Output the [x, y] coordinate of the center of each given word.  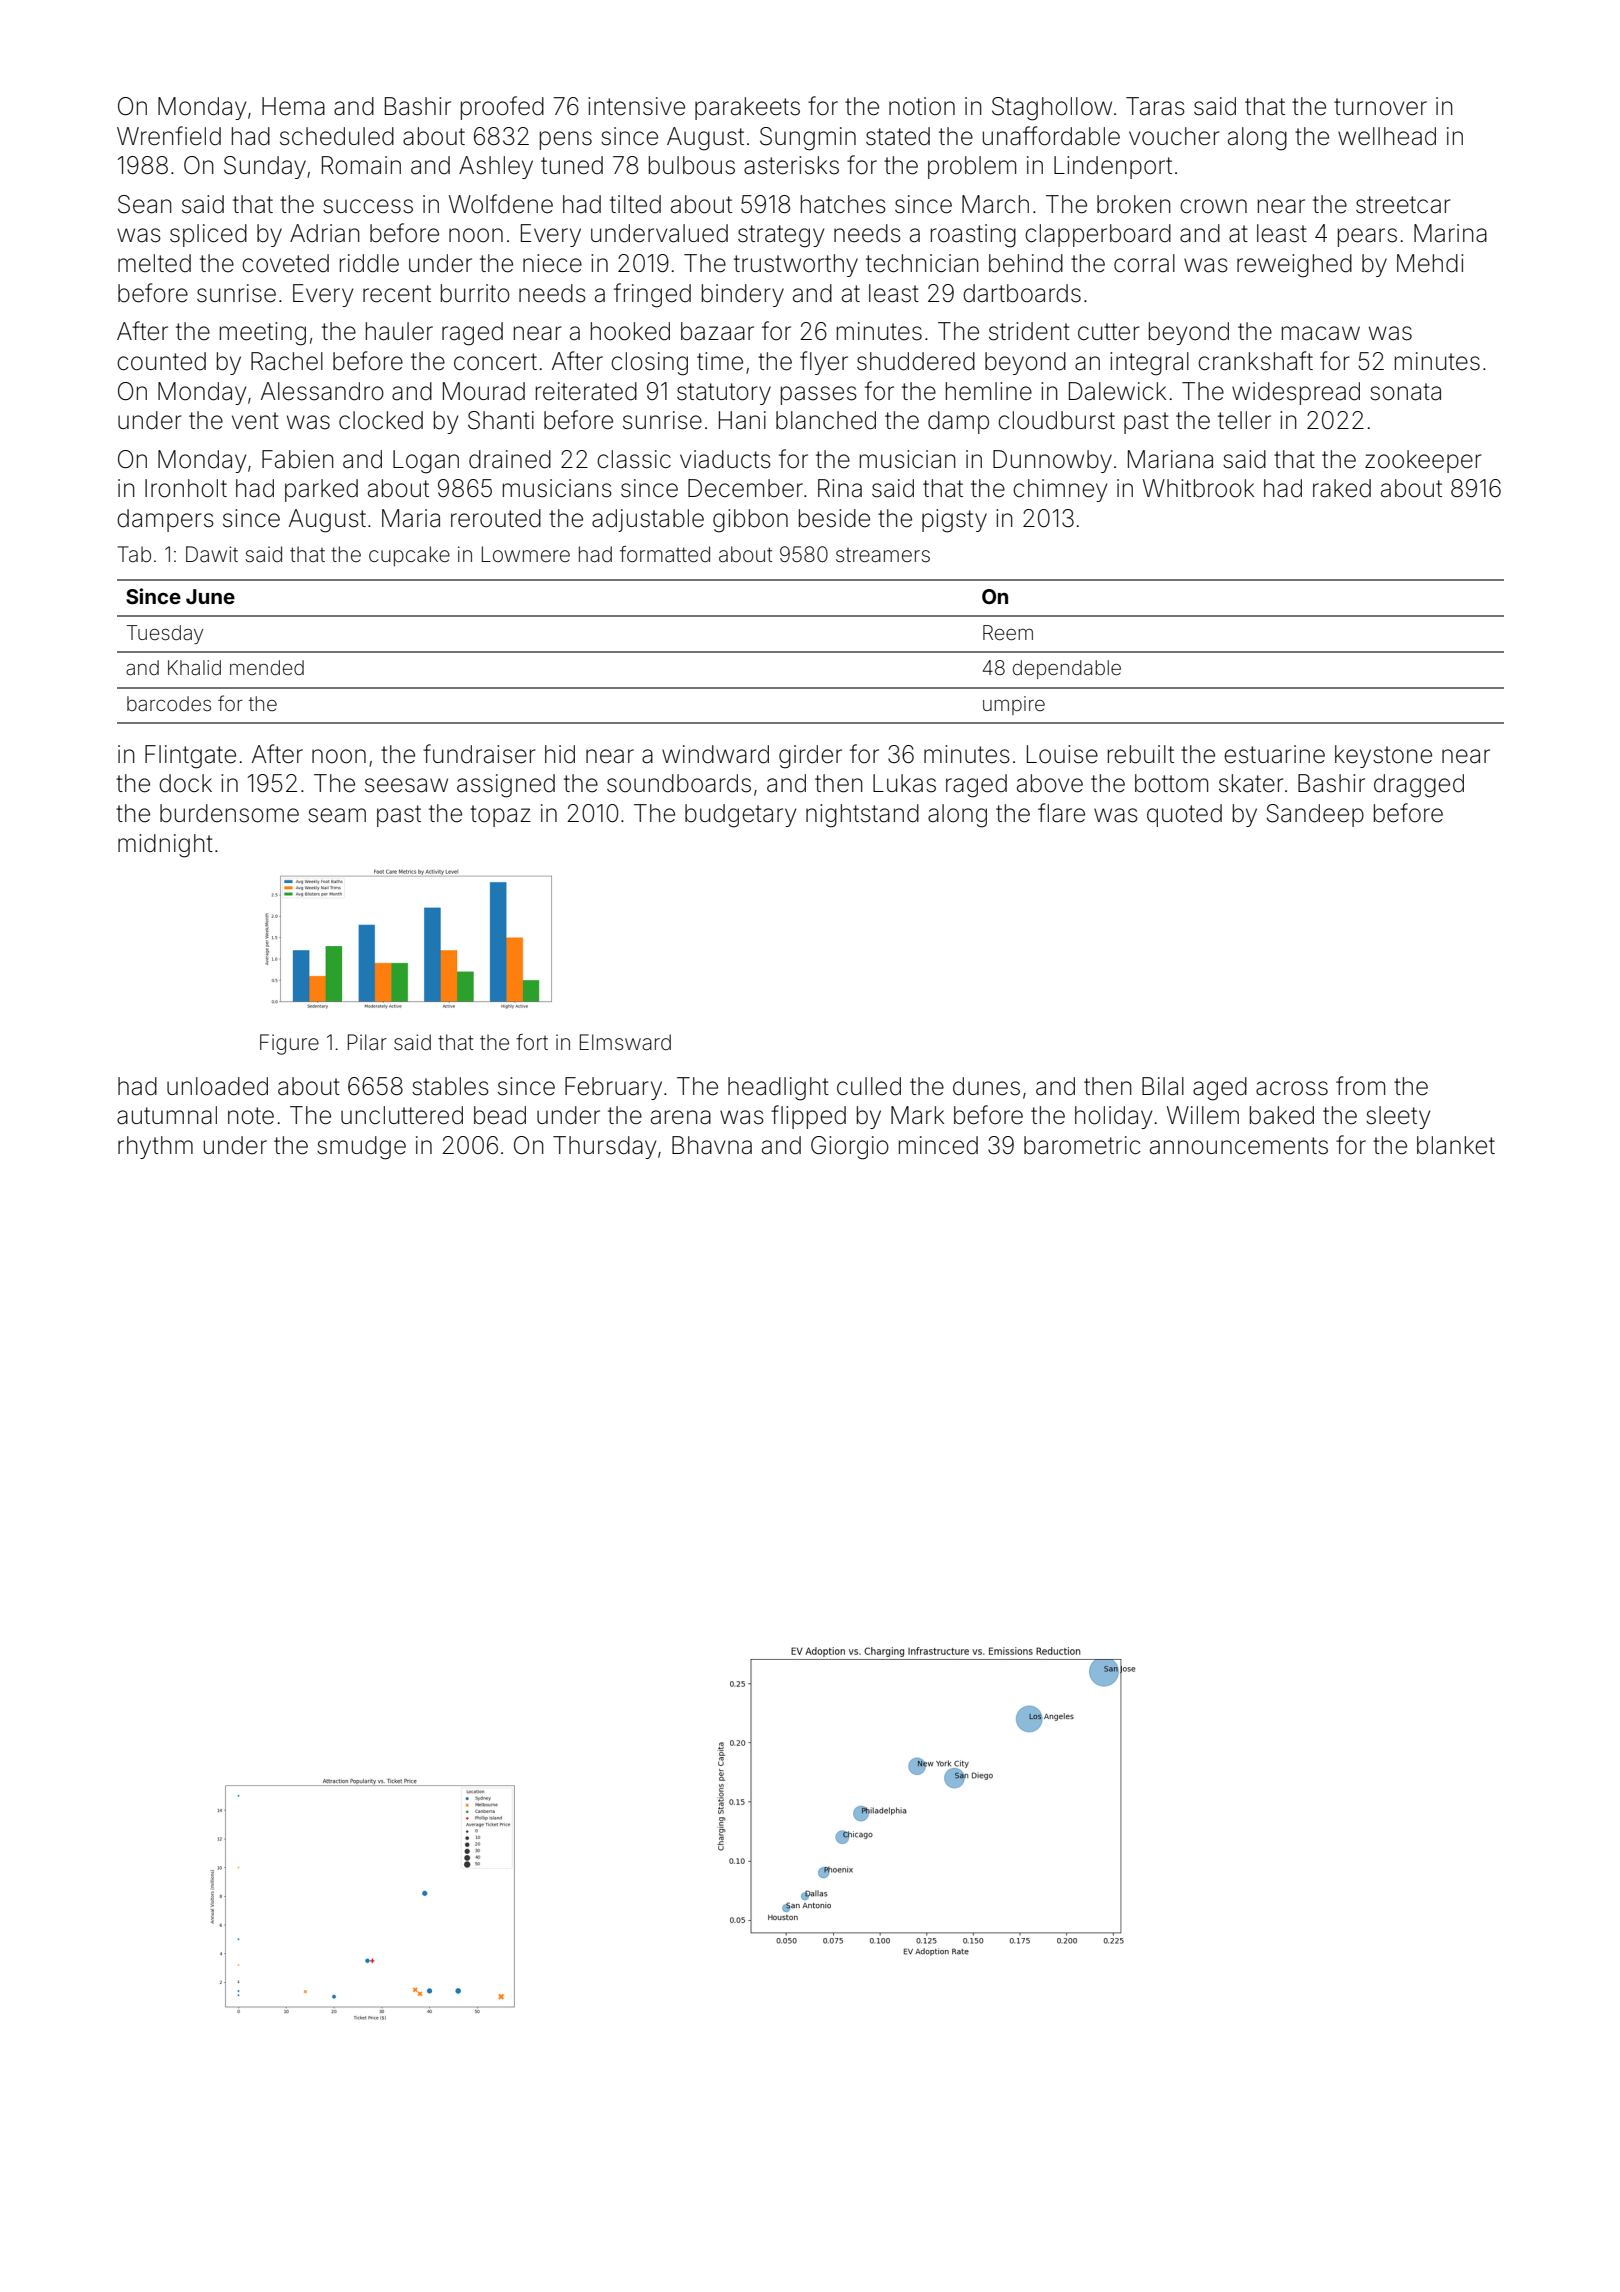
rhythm [155, 1147]
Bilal [1163, 1086]
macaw [1321, 333]
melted [154, 263]
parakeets [747, 108]
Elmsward [625, 1042]
